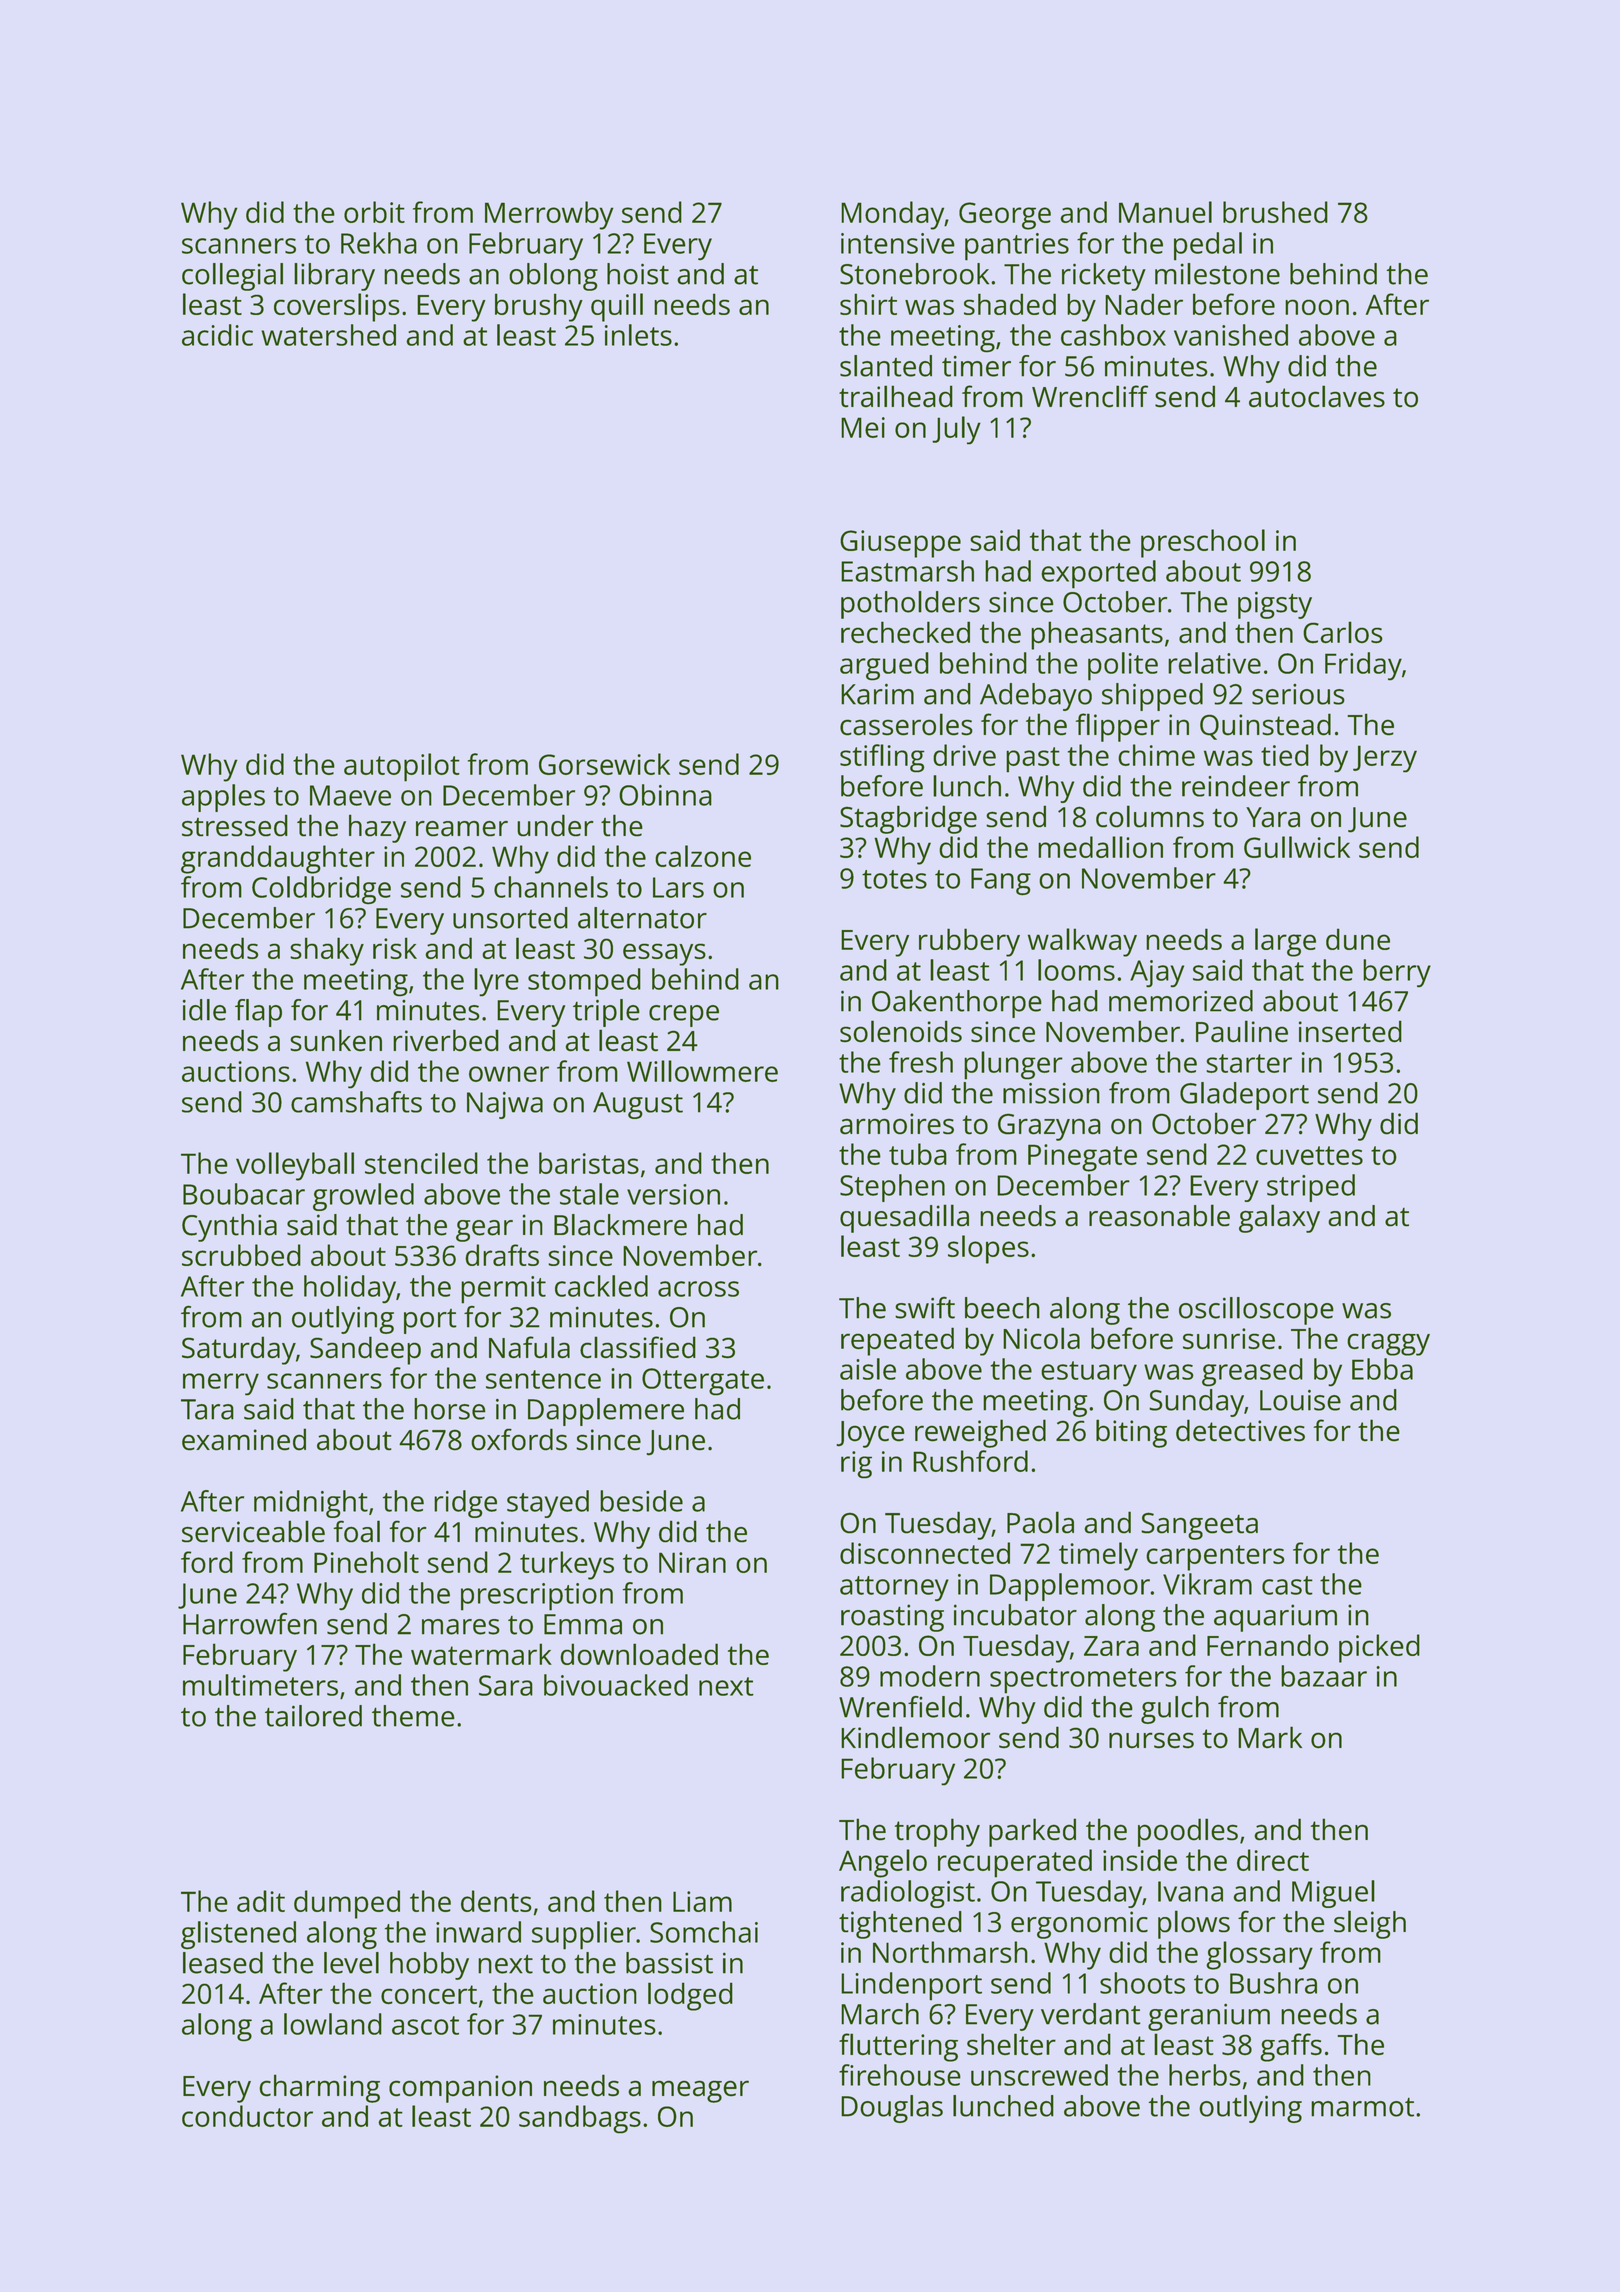 This screenshot has height=2292, width=1620. Describe the element at coordinates (580, 2119) in the screenshot. I see `sandbags` at that location.
